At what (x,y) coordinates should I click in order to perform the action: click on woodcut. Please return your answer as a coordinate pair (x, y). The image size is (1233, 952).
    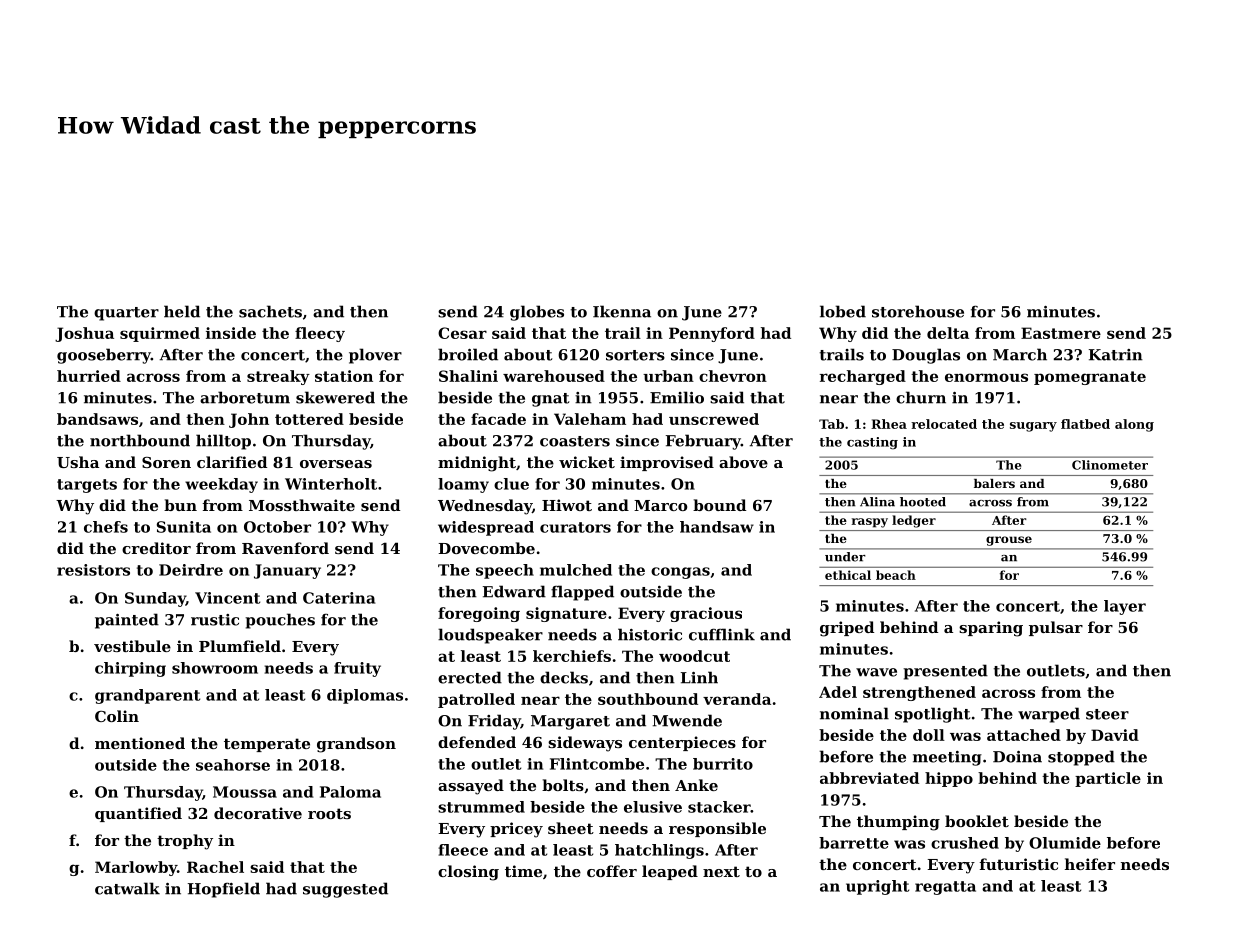
    Looking at the image, I should click on (694, 656).
